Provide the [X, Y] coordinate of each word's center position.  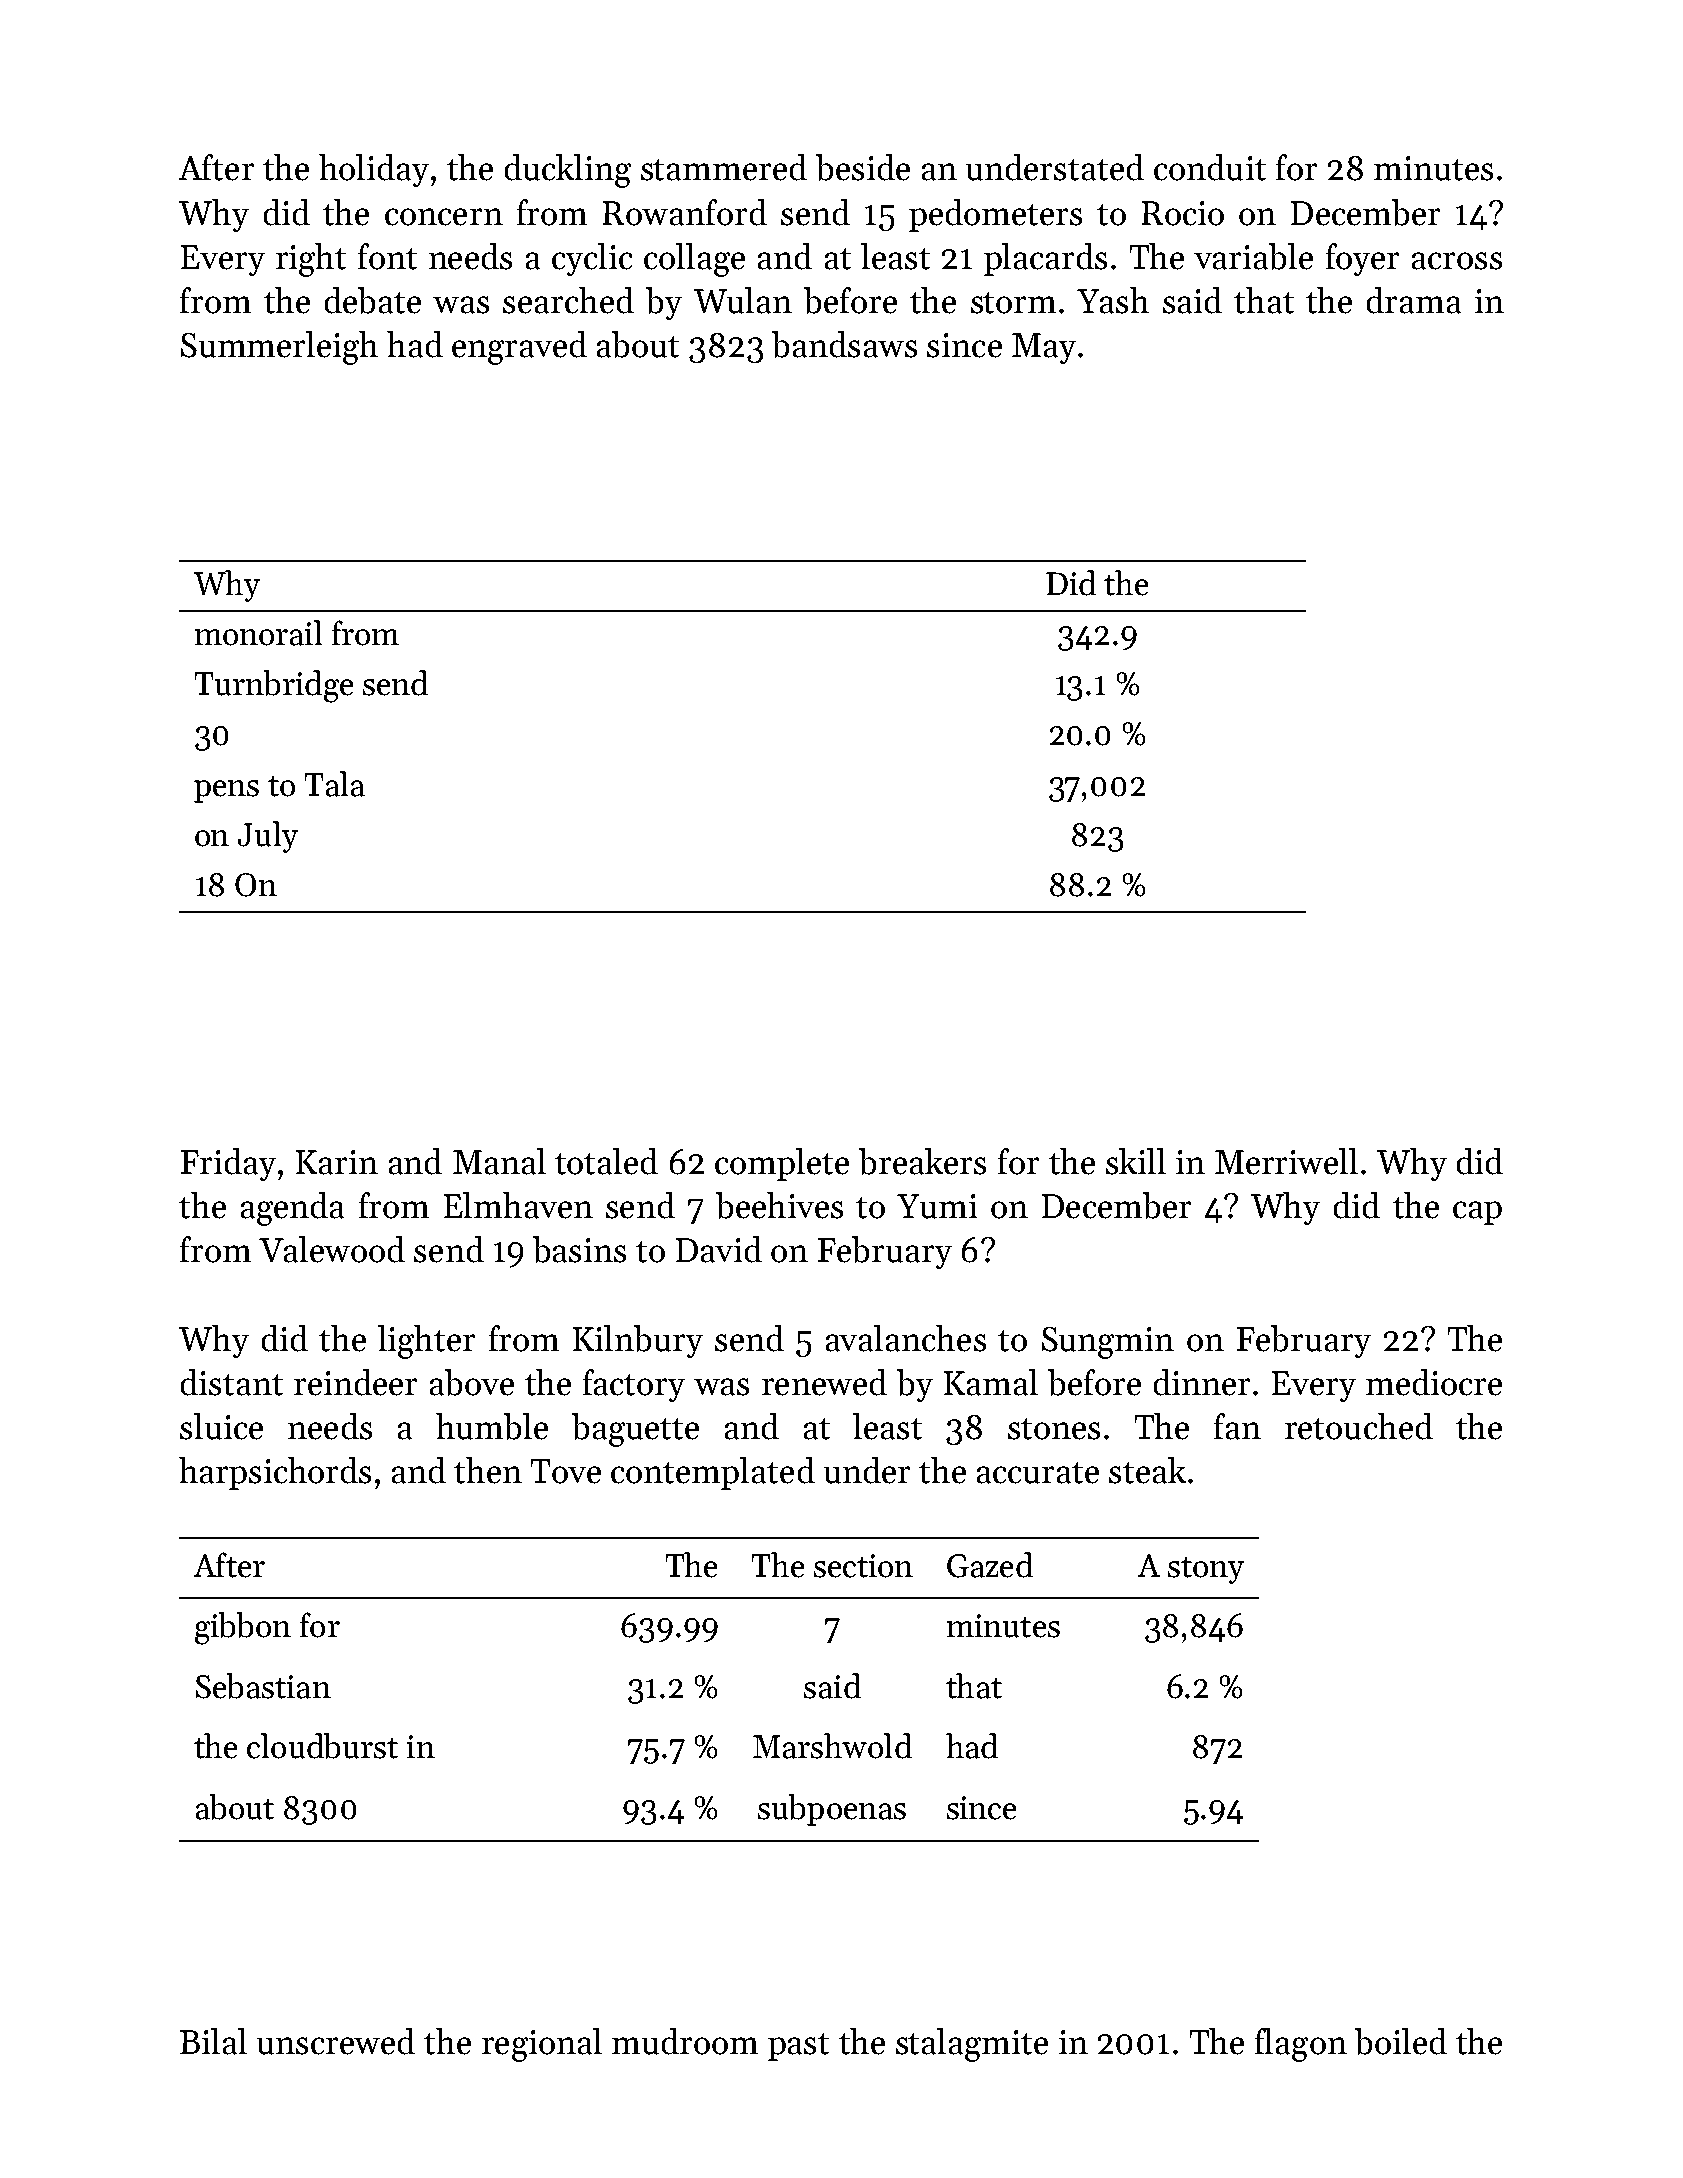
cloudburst [322, 1746]
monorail [258, 633]
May [1044, 348]
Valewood [332, 1249]
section [863, 1566]
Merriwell [1286, 1161]
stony [1206, 1570]
